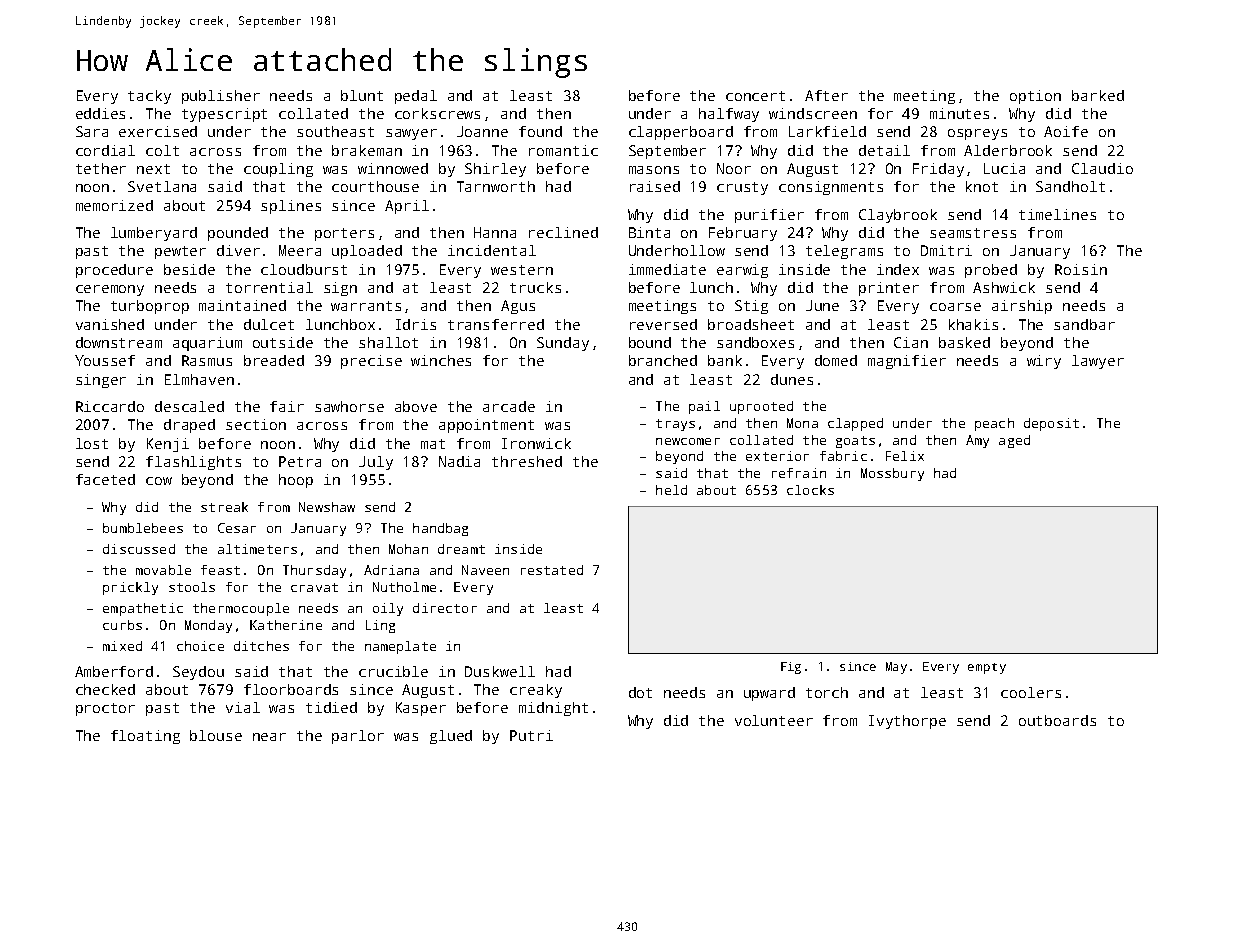  I want to click on deposit, so click(1051, 424).
